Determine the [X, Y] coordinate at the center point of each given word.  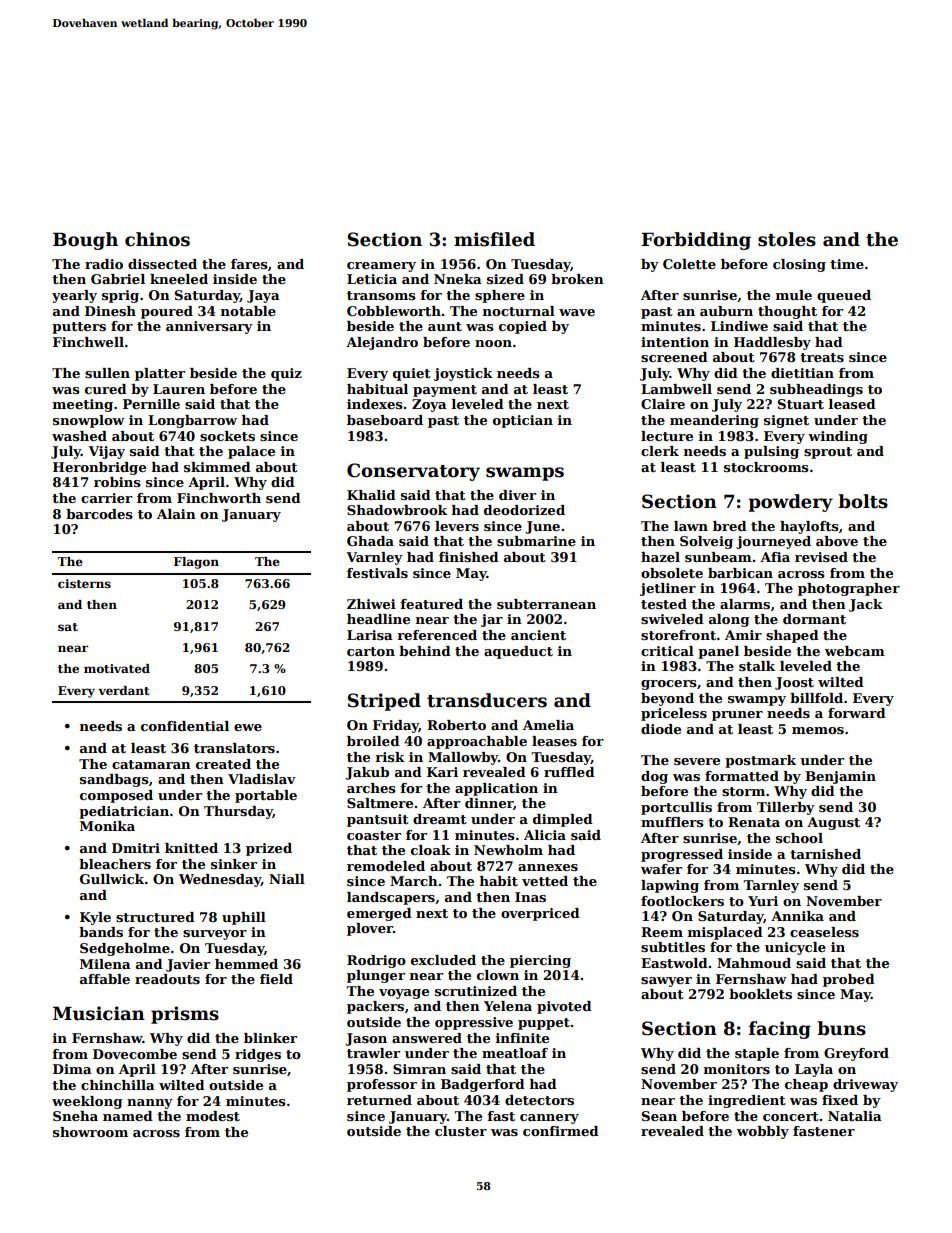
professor [382, 1085]
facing [780, 1030]
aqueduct [518, 652]
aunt [445, 326]
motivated [117, 668]
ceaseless [824, 932]
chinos [157, 239]
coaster [374, 835]
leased [852, 404]
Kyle [95, 918]
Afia [775, 557]
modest [213, 1116]
